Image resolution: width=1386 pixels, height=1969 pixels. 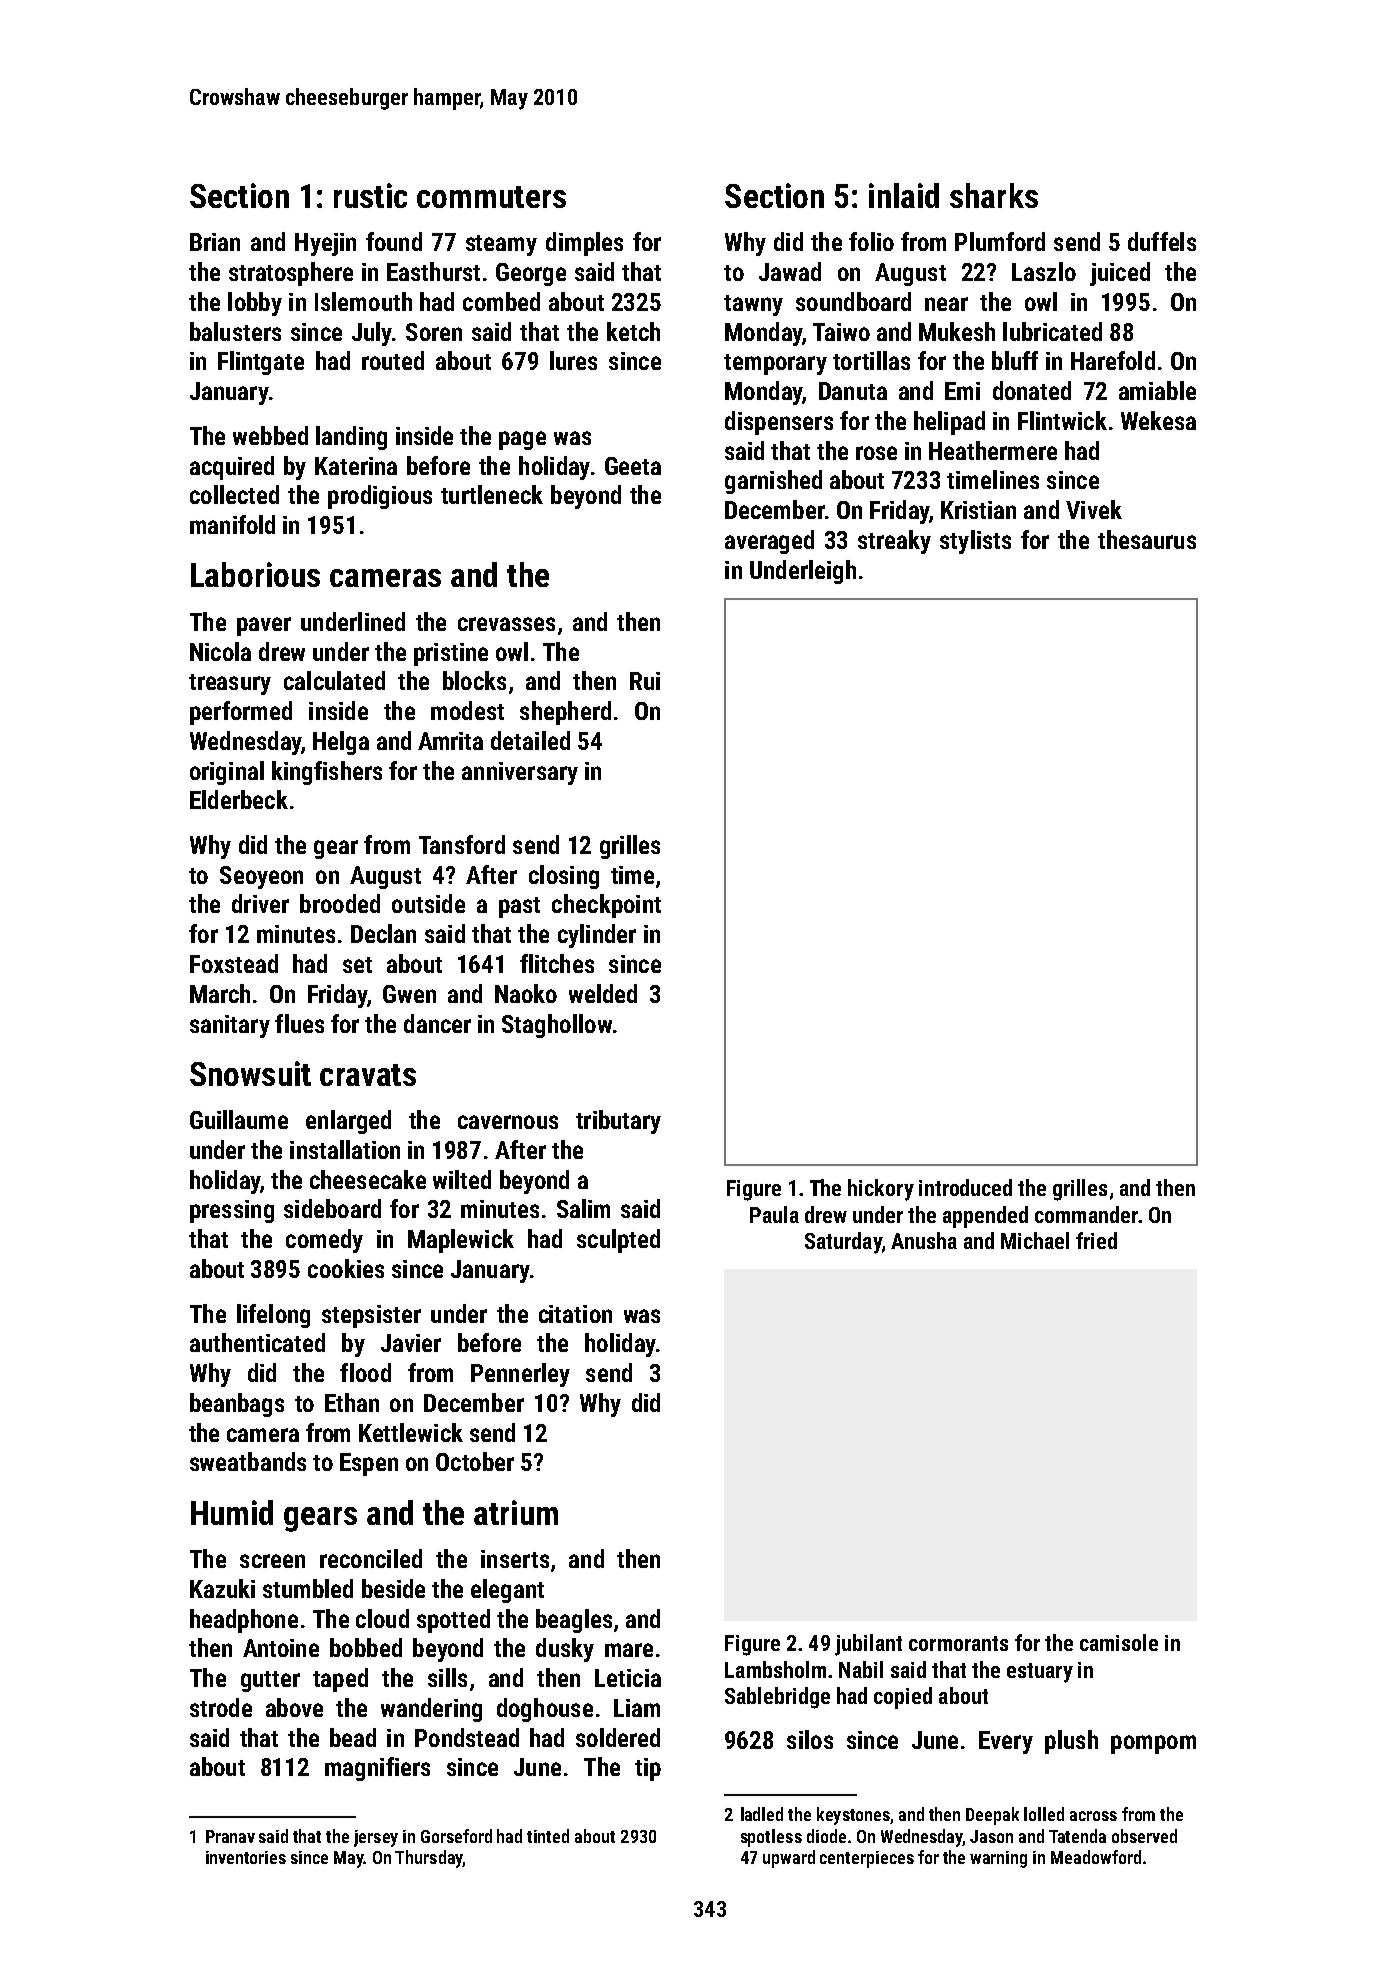 I want to click on Harefold, so click(x=1113, y=360).
